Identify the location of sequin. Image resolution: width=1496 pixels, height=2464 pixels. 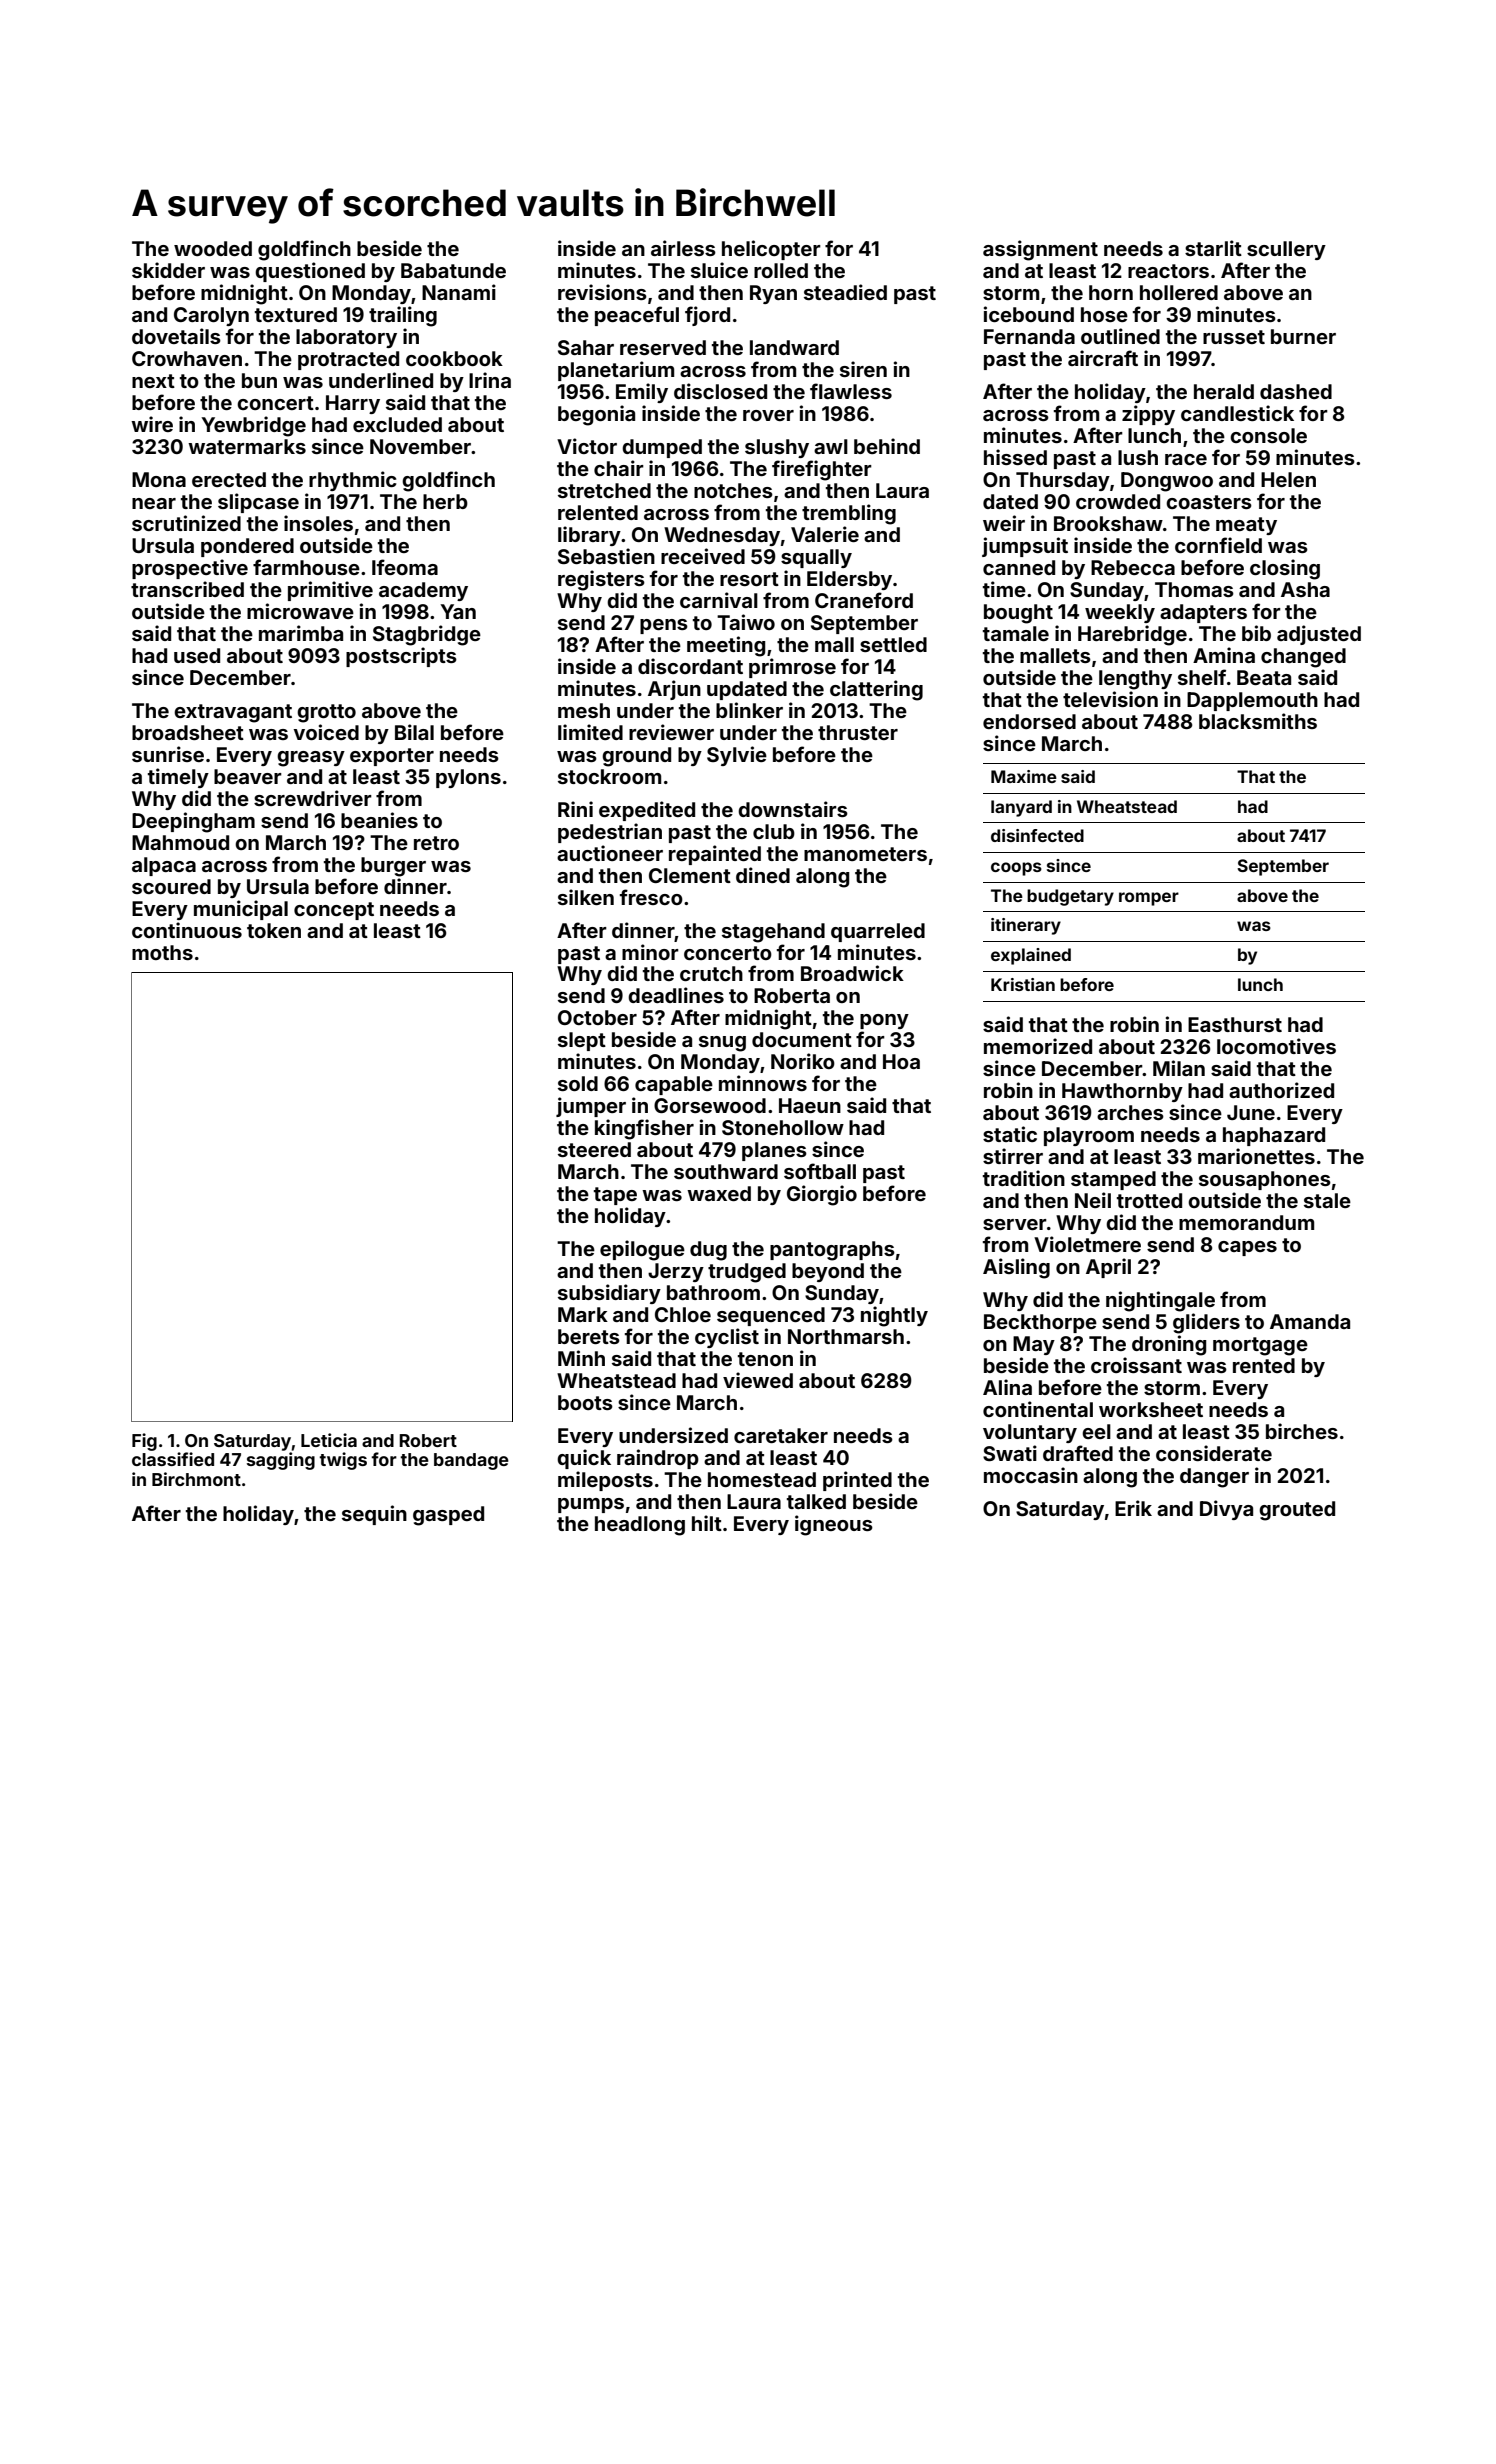
(374, 1515).
